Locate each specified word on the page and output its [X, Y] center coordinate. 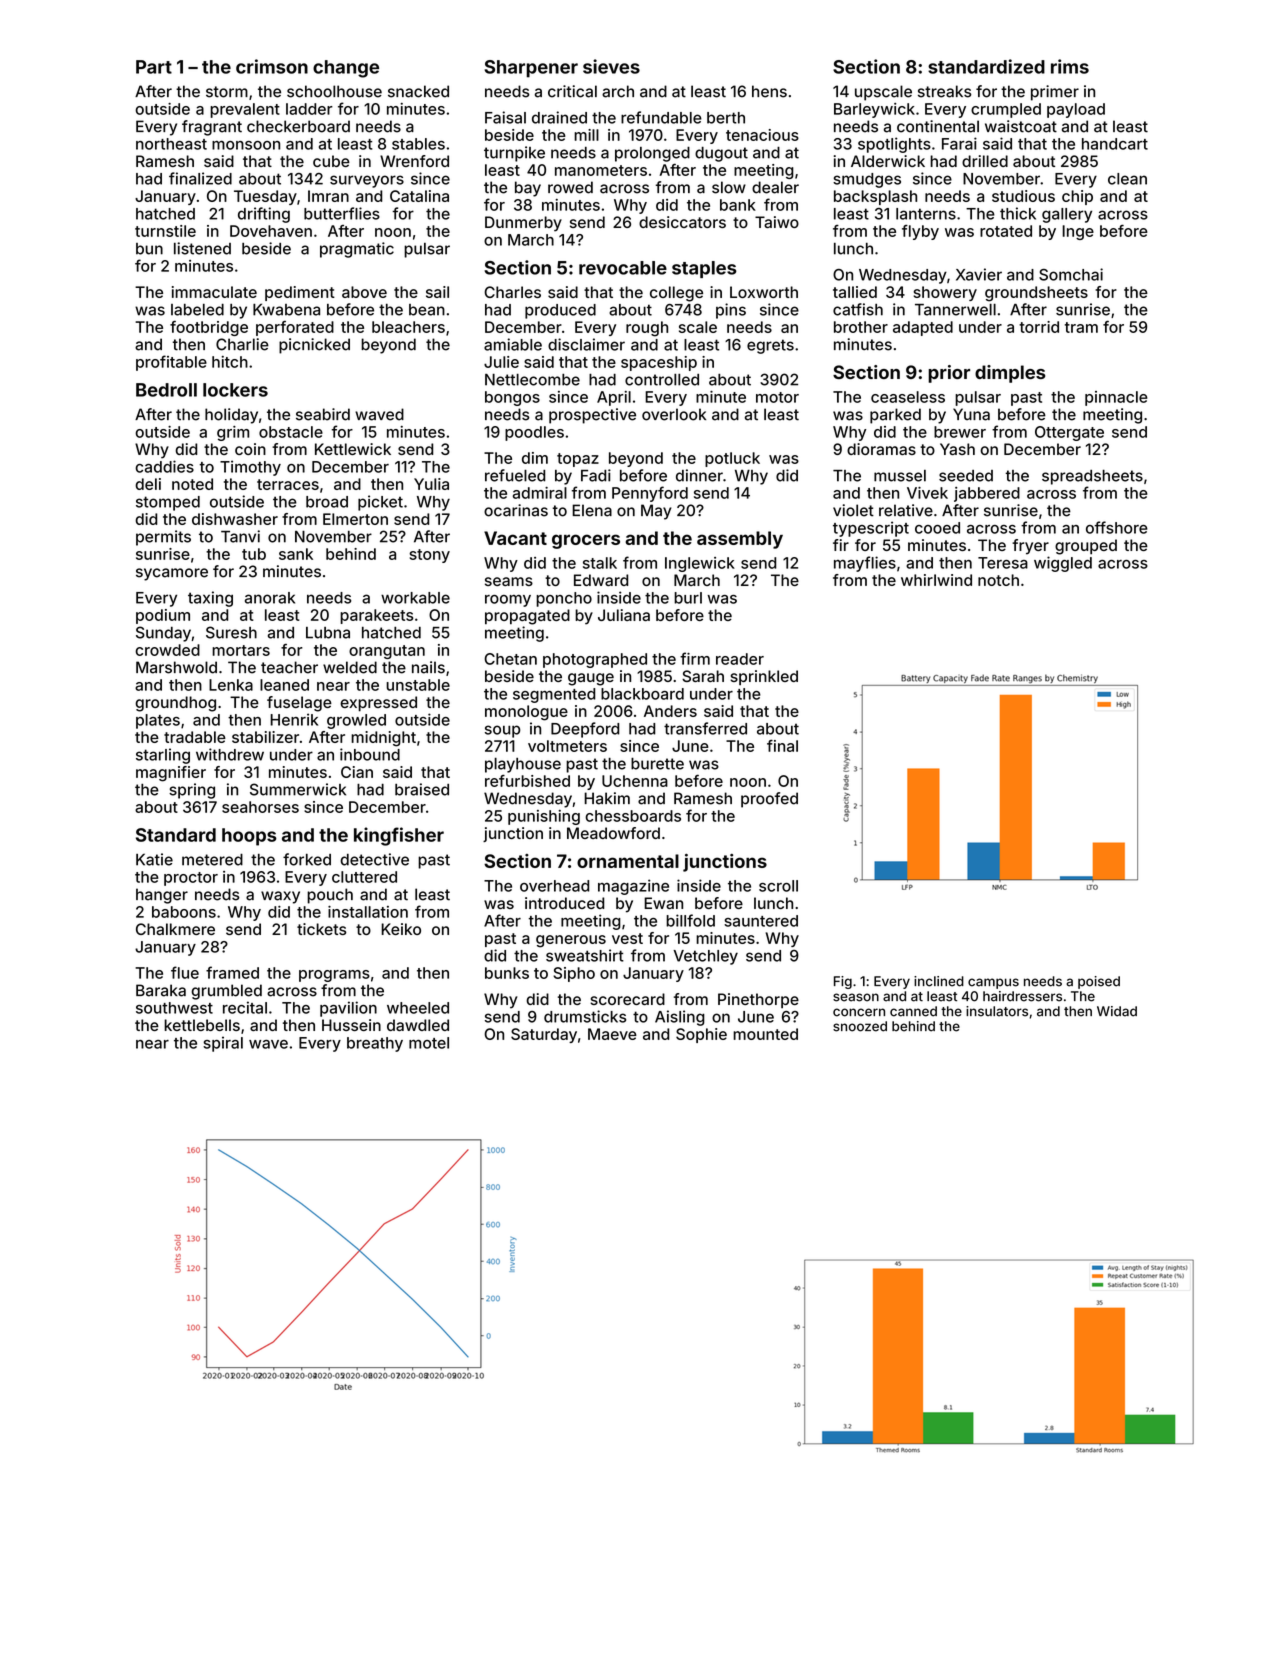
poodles [534, 433]
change [346, 69]
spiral [223, 1044]
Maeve [612, 1034]
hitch [230, 362]
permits [163, 538]
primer [1055, 93]
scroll [778, 886]
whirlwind [936, 580]
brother [861, 327]
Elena [592, 510]
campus [993, 983]
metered [212, 860]
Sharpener [531, 69]
